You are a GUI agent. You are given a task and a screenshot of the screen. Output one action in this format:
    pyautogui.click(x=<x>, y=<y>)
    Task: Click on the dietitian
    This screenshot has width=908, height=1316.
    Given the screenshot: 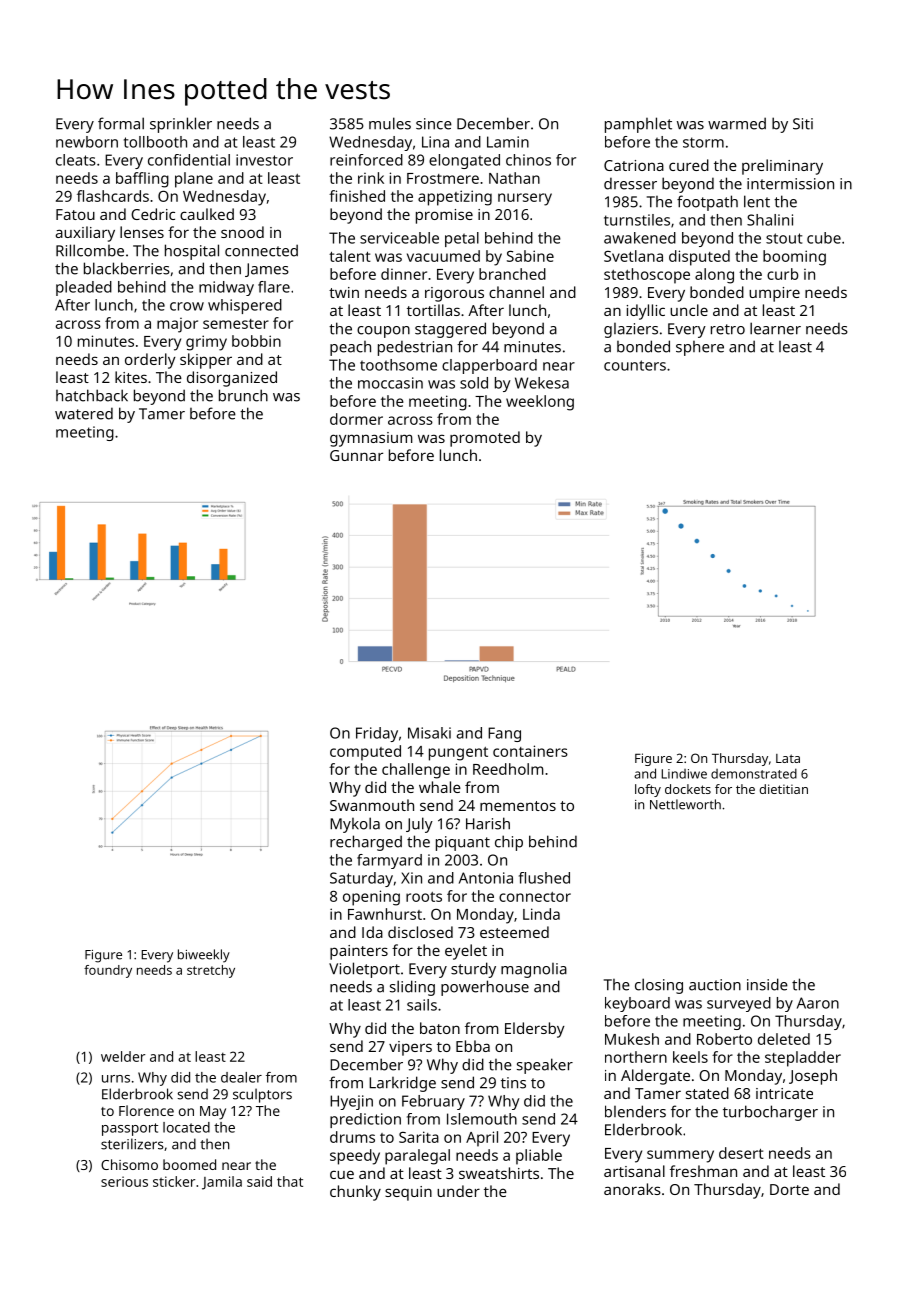 What is the action you would take?
    pyautogui.click(x=783, y=789)
